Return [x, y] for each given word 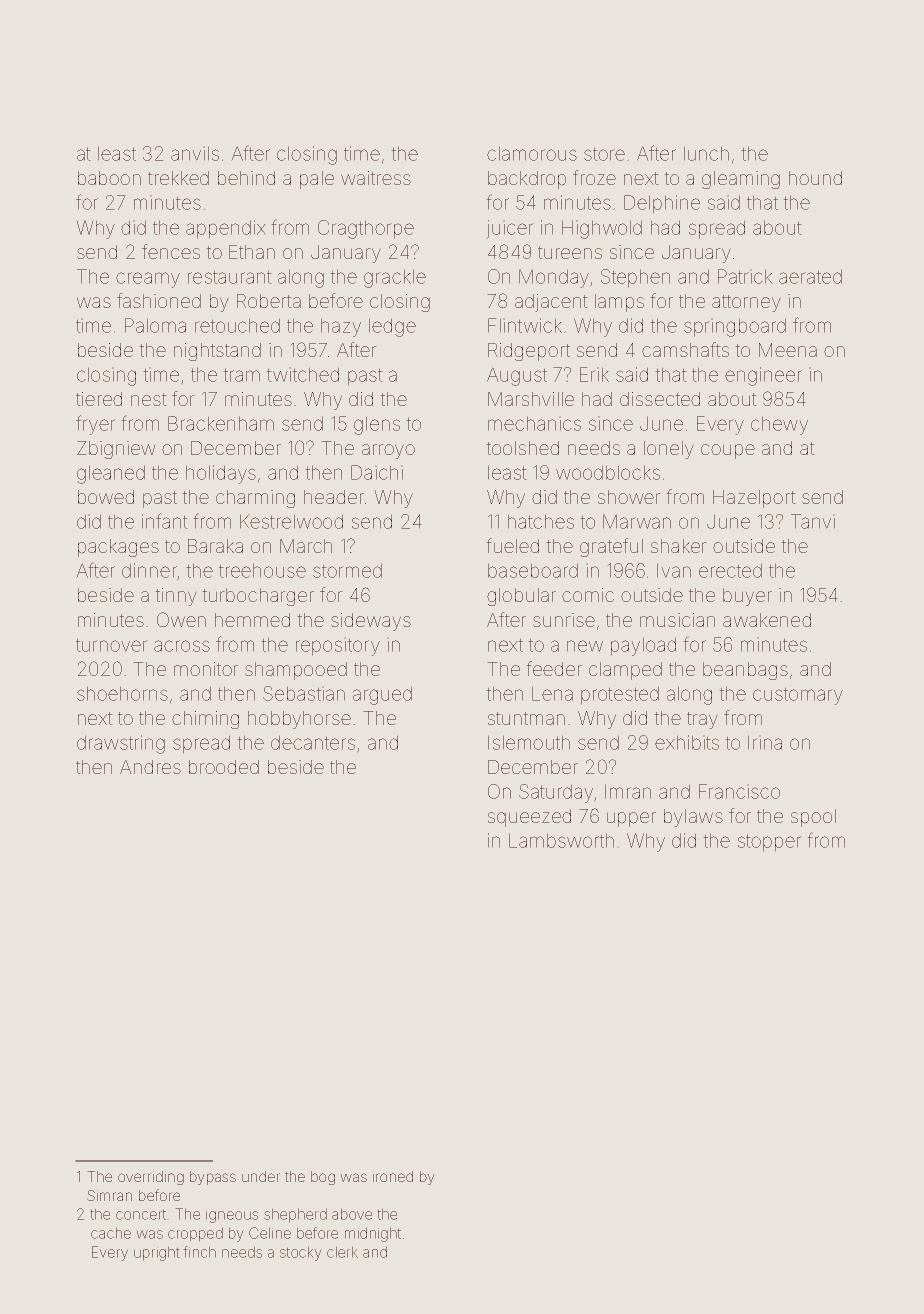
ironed [393, 1176]
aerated [810, 277]
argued [382, 696]
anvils [195, 154]
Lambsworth [561, 841]
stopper [769, 843]
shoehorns [122, 694]
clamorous [532, 154]
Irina [765, 743]
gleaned [111, 475]
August [517, 377]
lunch [706, 154]
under [261, 1176]
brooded [224, 767]
